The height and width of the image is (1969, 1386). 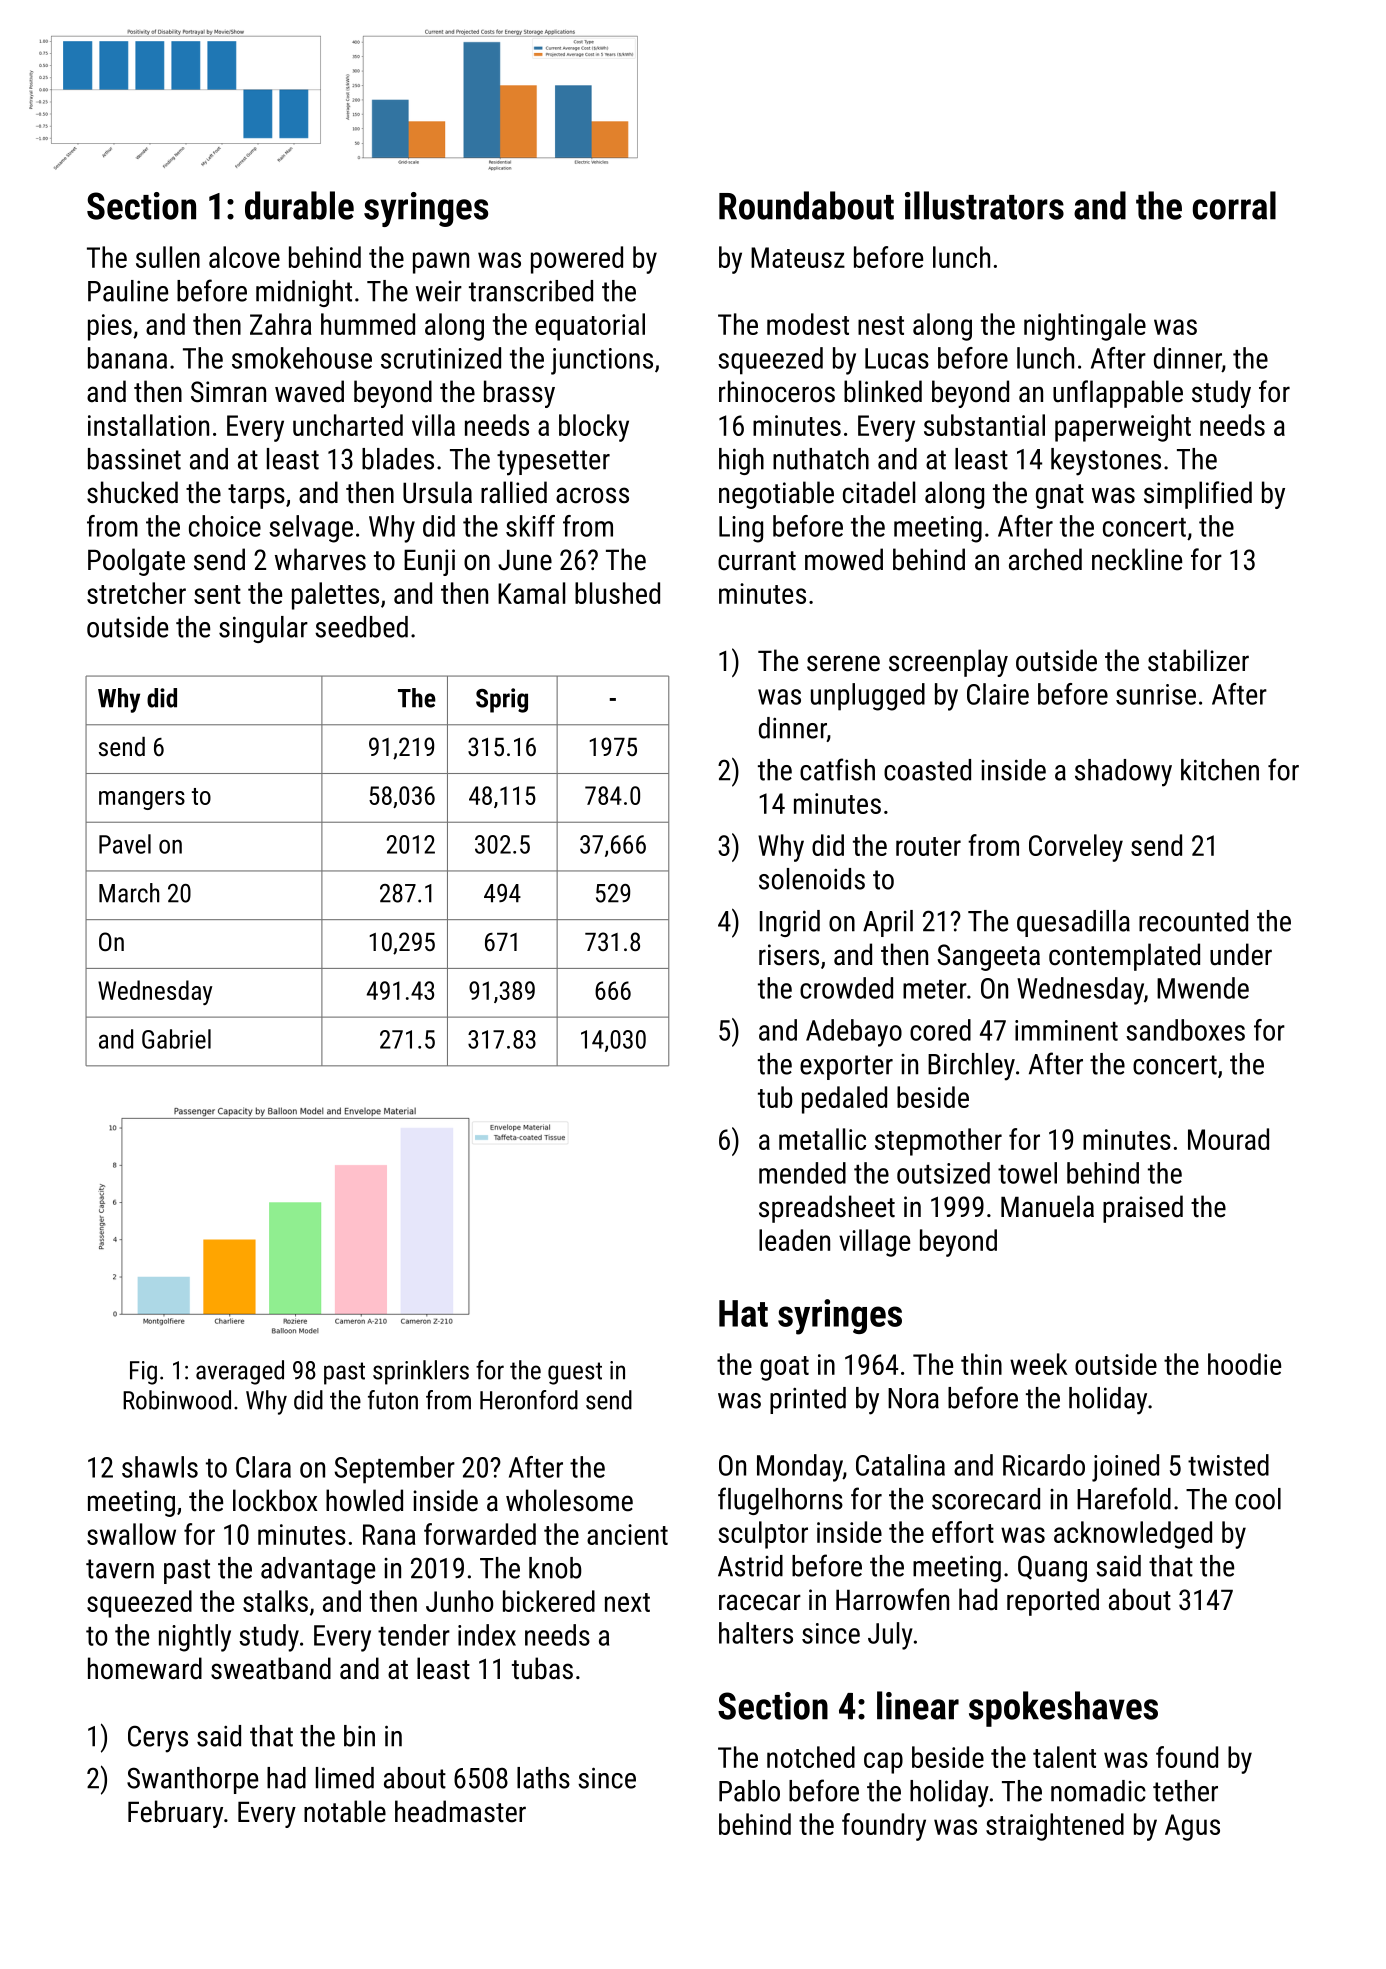 What do you see at coordinates (299, 205) in the image?
I see `durable` at bounding box center [299, 205].
